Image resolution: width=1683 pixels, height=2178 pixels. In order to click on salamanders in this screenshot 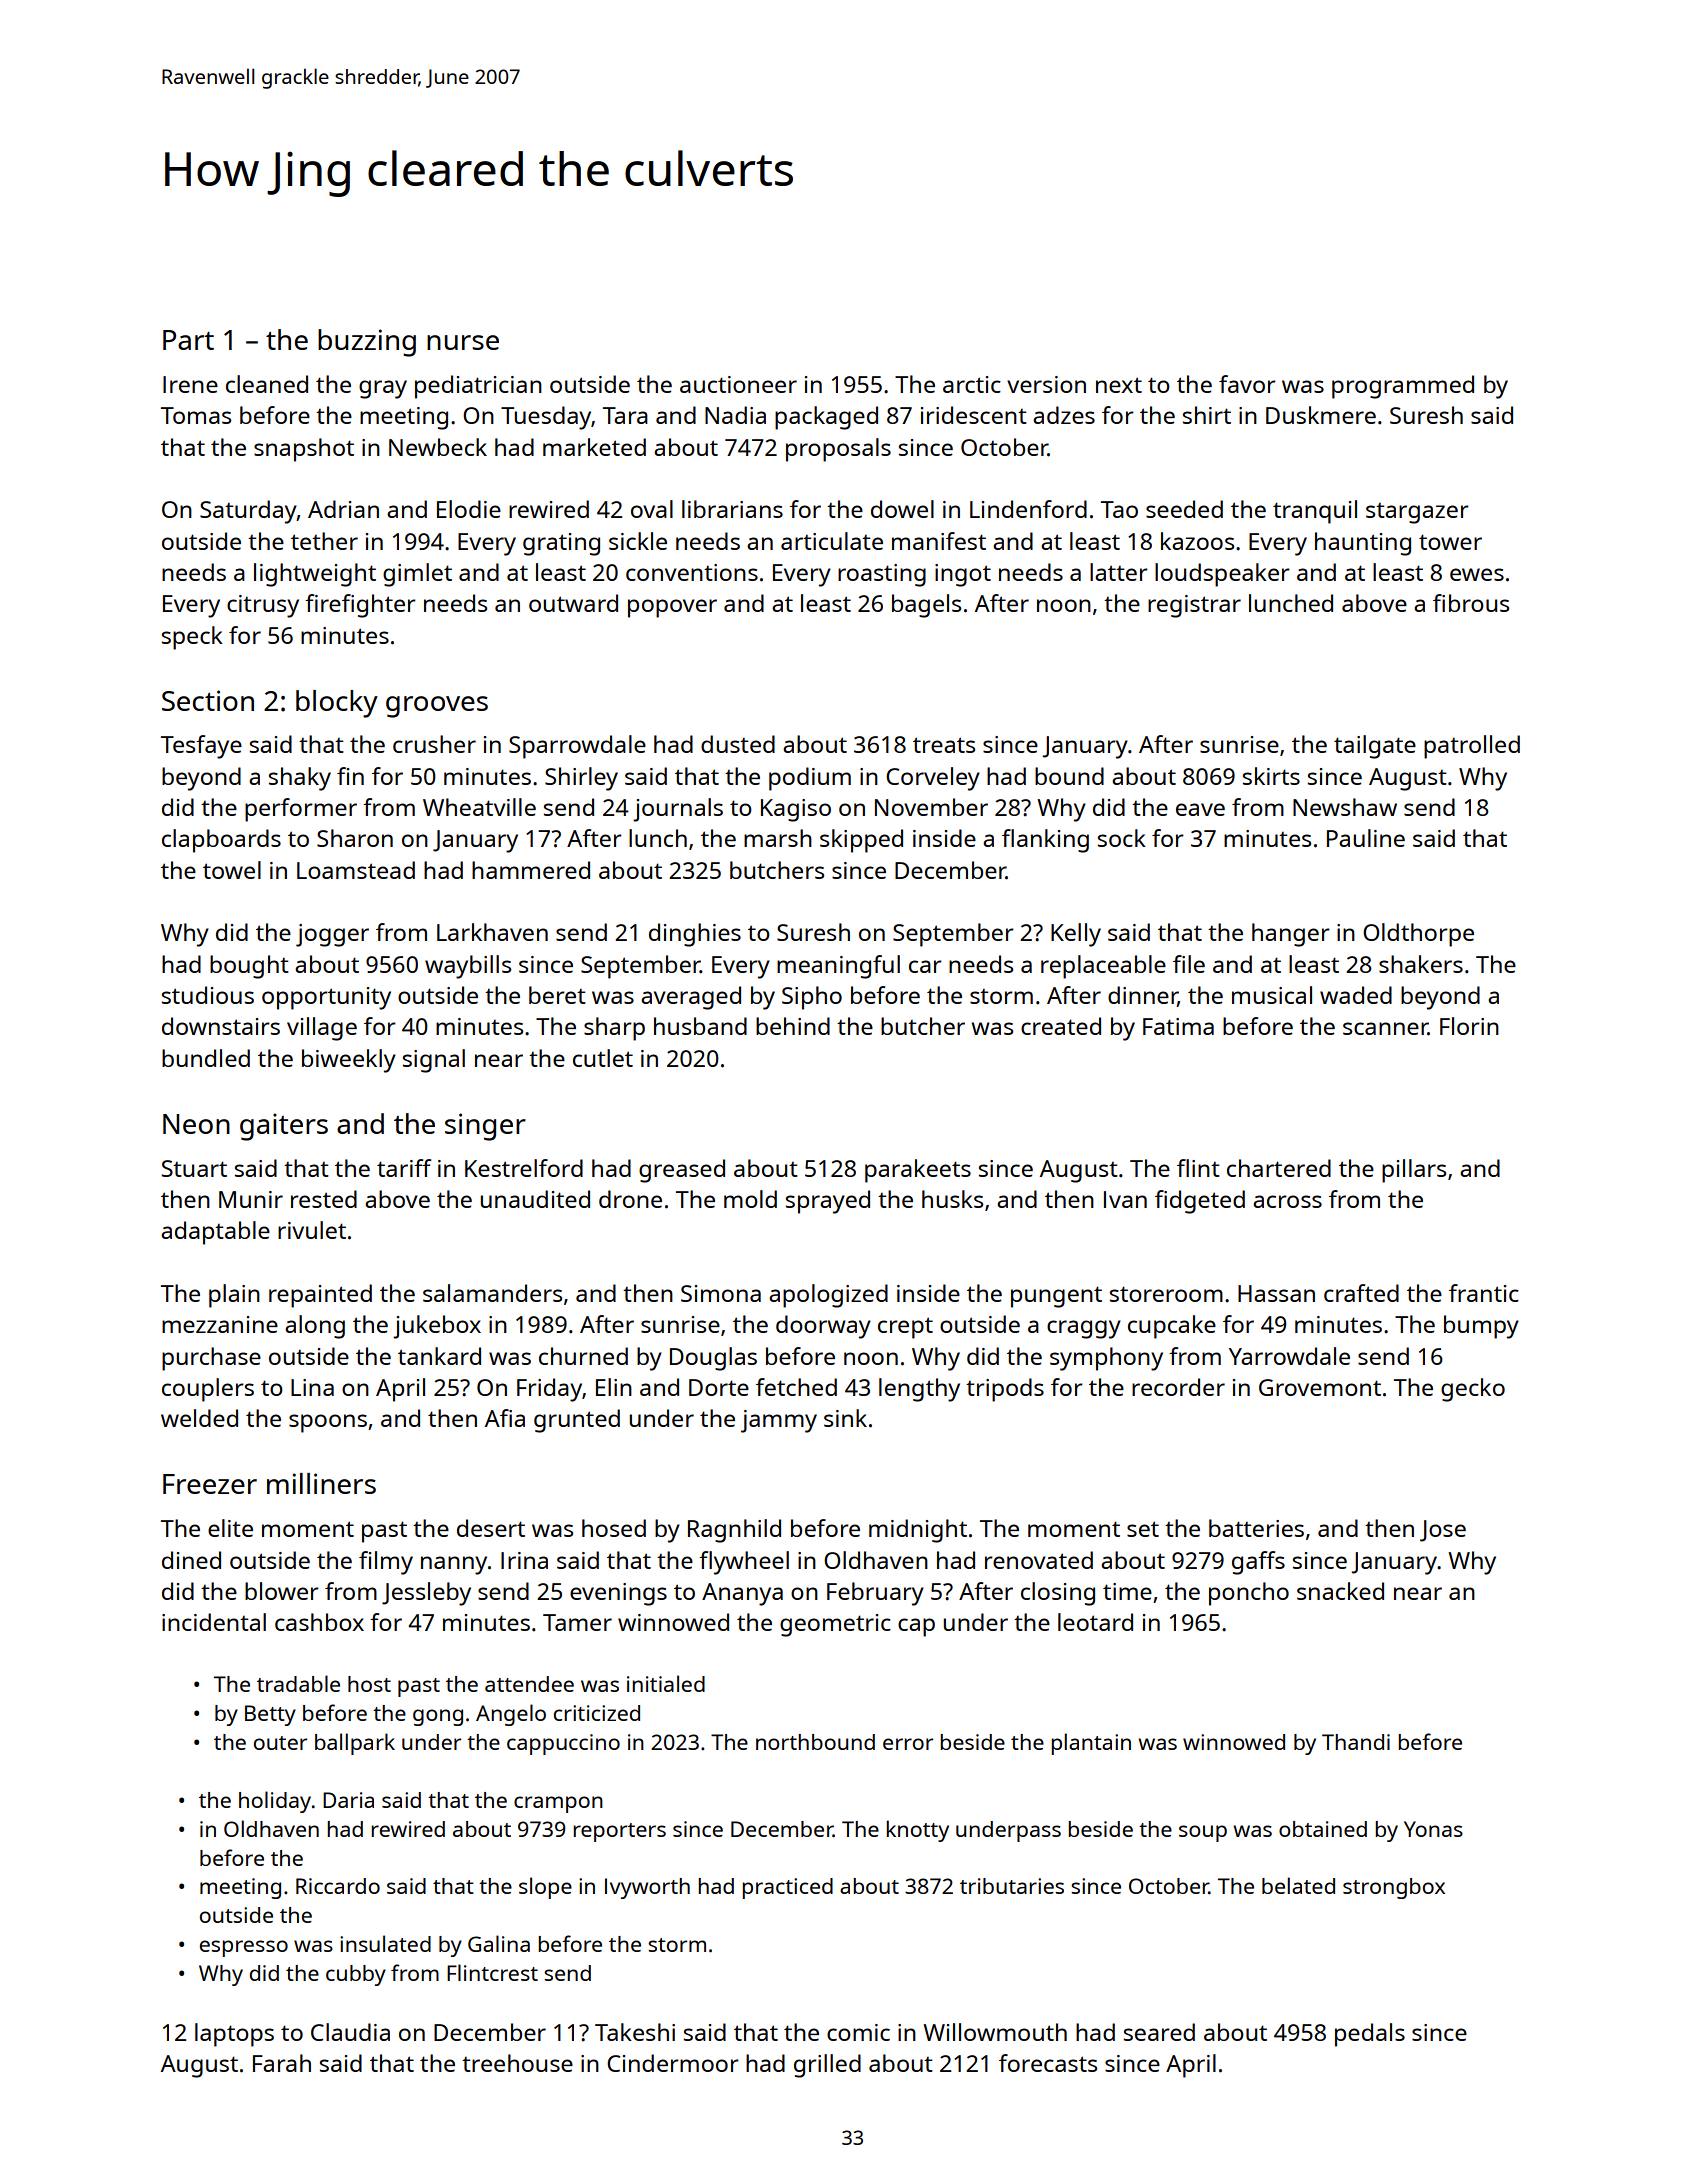, I will do `click(492, 1293)`.
